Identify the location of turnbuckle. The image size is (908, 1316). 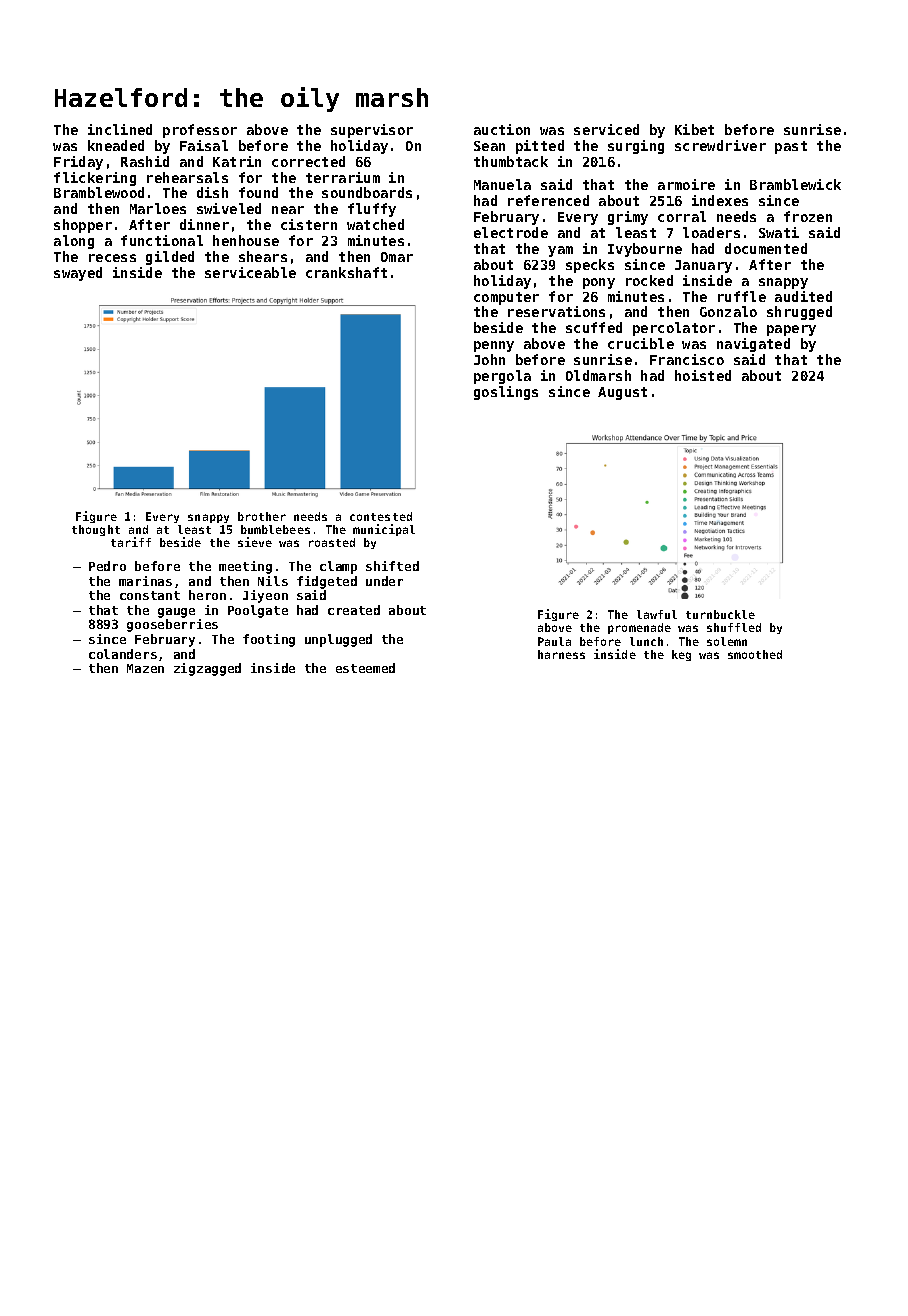
(720, 614).
